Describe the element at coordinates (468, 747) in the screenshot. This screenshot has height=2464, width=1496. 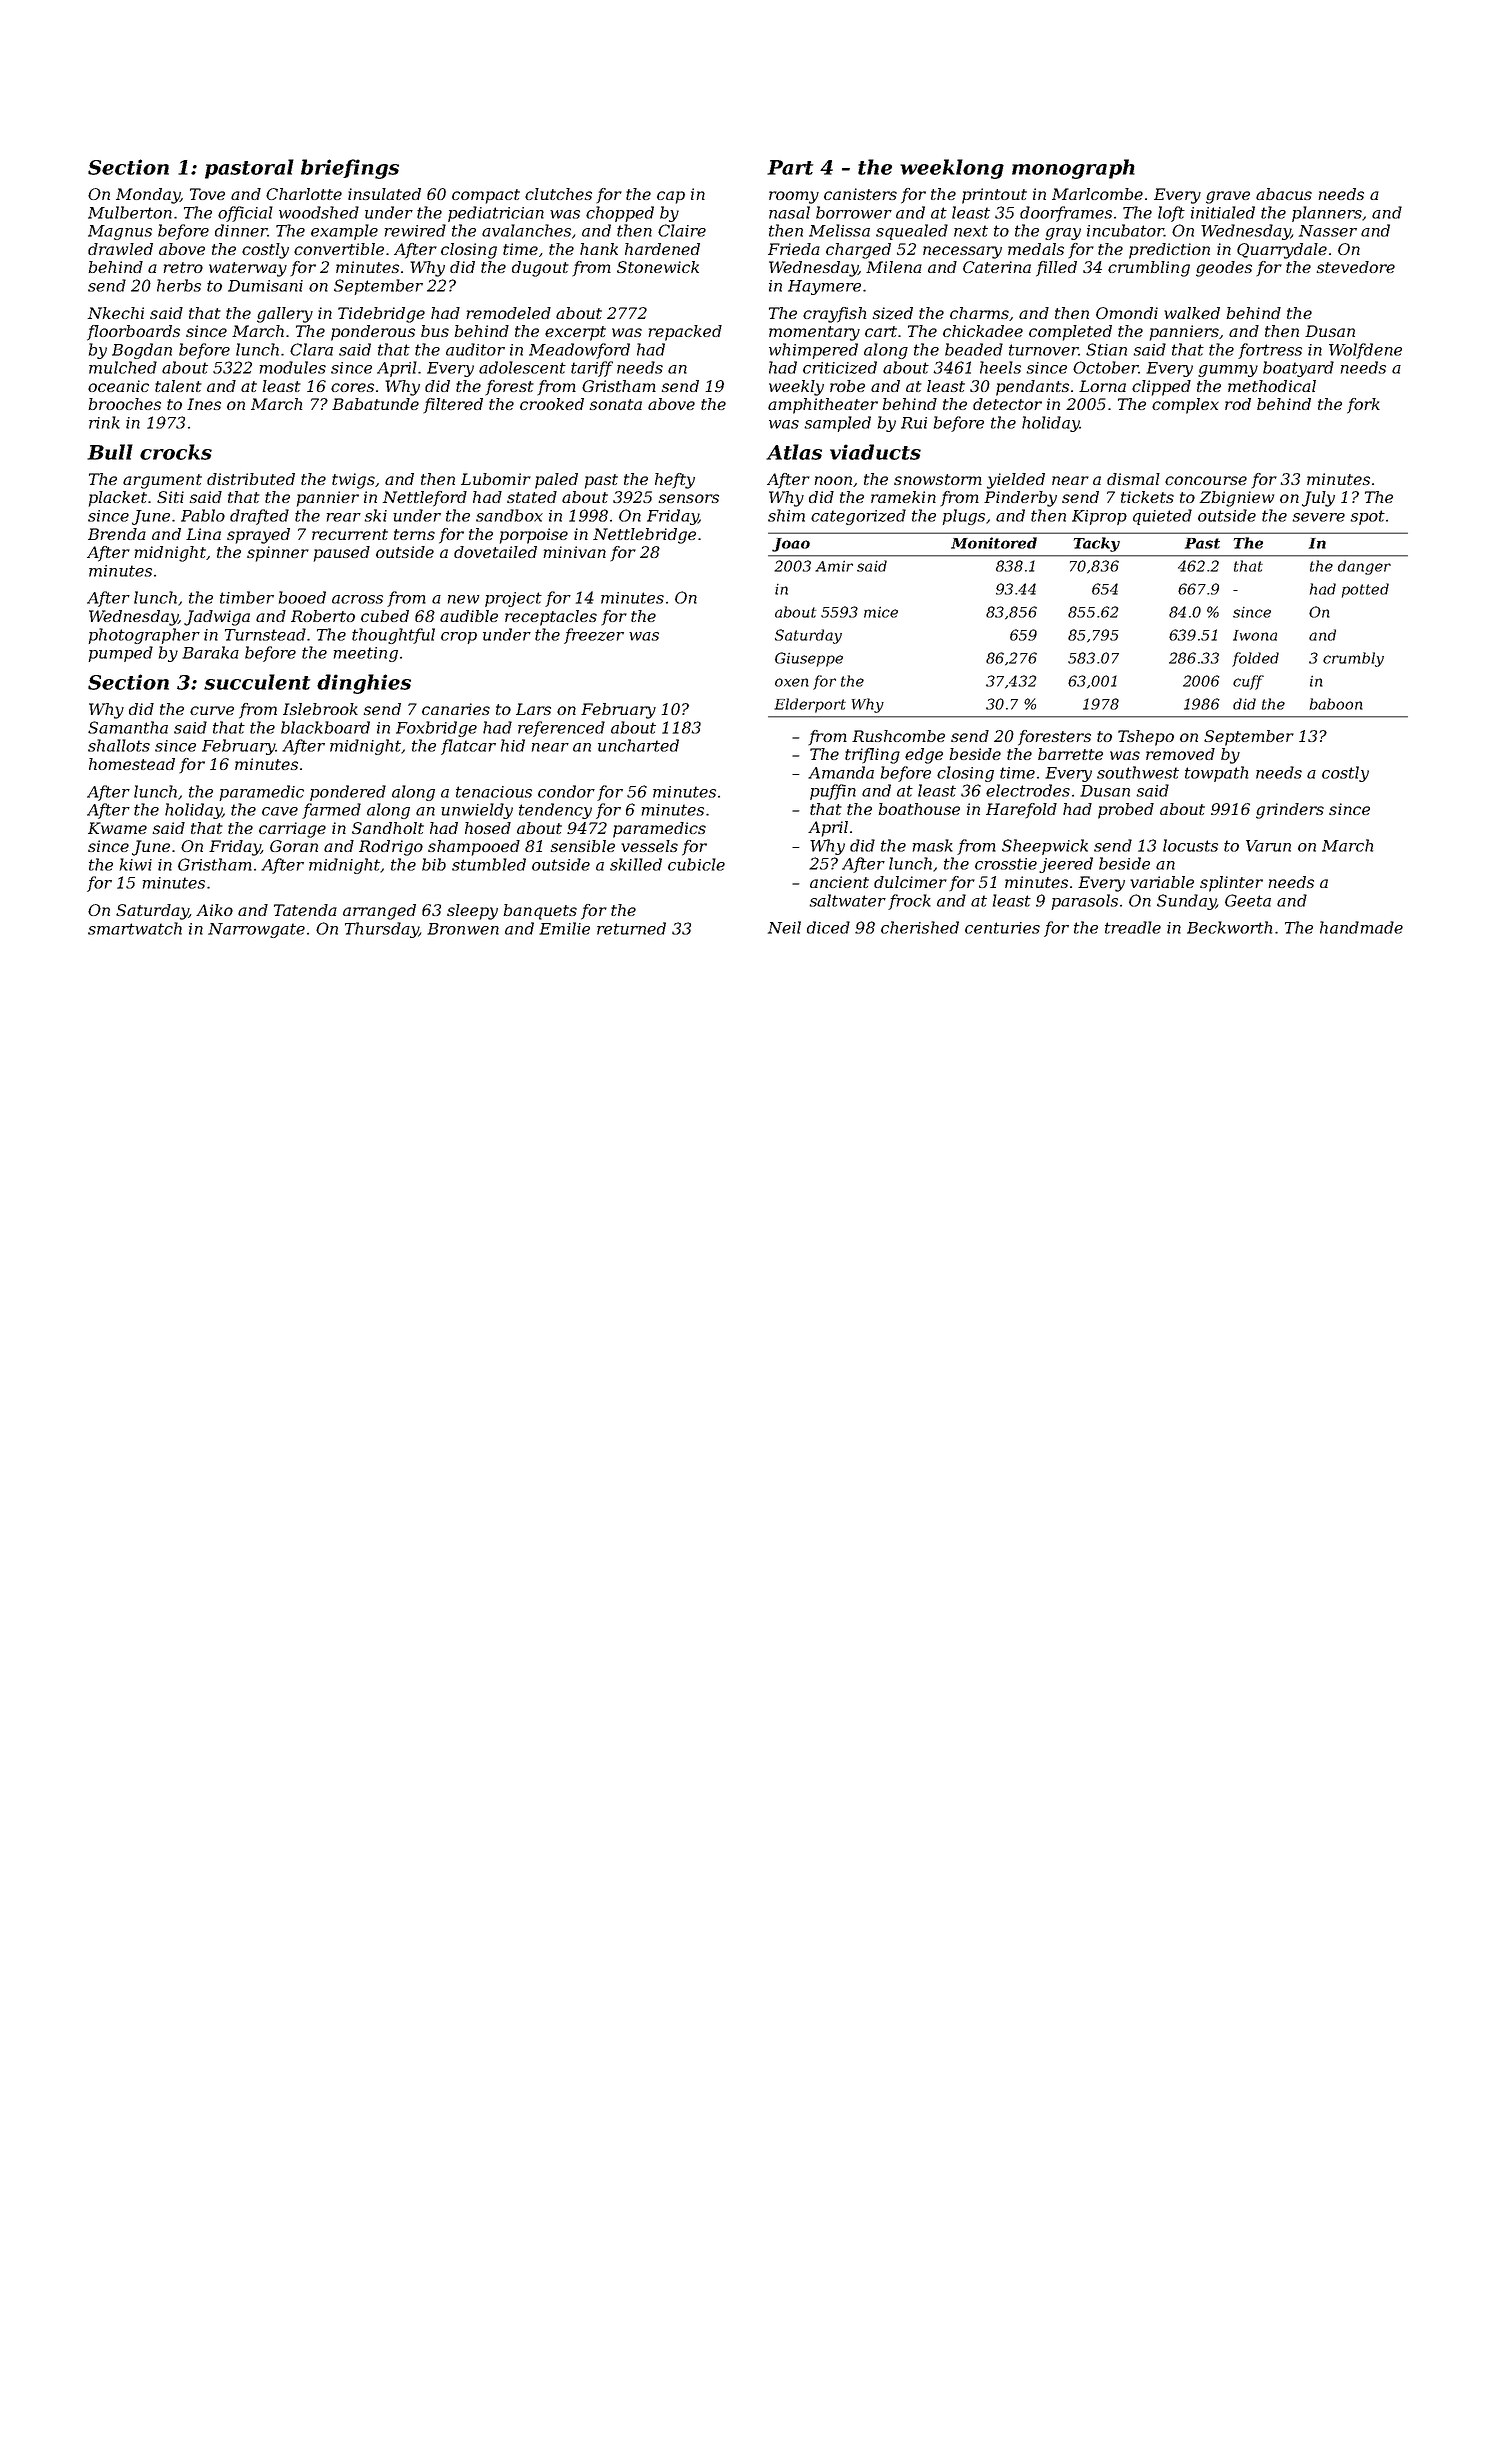
I see `flatcar` at that location.
